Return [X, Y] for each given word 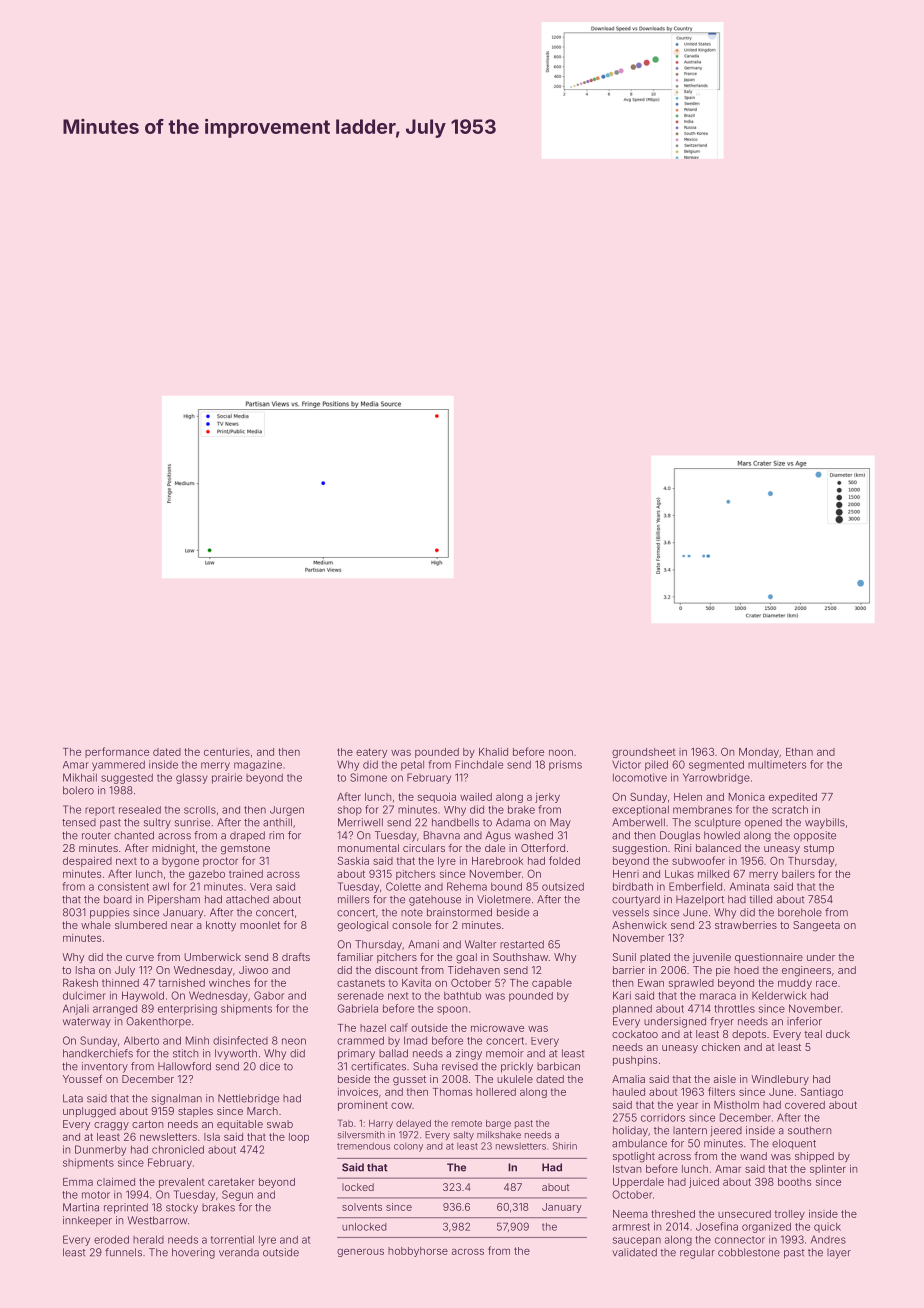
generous [360, 1253]
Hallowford [184, 1066]
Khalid [493, 752]
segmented [716, 765]
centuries [227, 752]
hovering [193, 1253]
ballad [393, 1053]
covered [805, 1105]
